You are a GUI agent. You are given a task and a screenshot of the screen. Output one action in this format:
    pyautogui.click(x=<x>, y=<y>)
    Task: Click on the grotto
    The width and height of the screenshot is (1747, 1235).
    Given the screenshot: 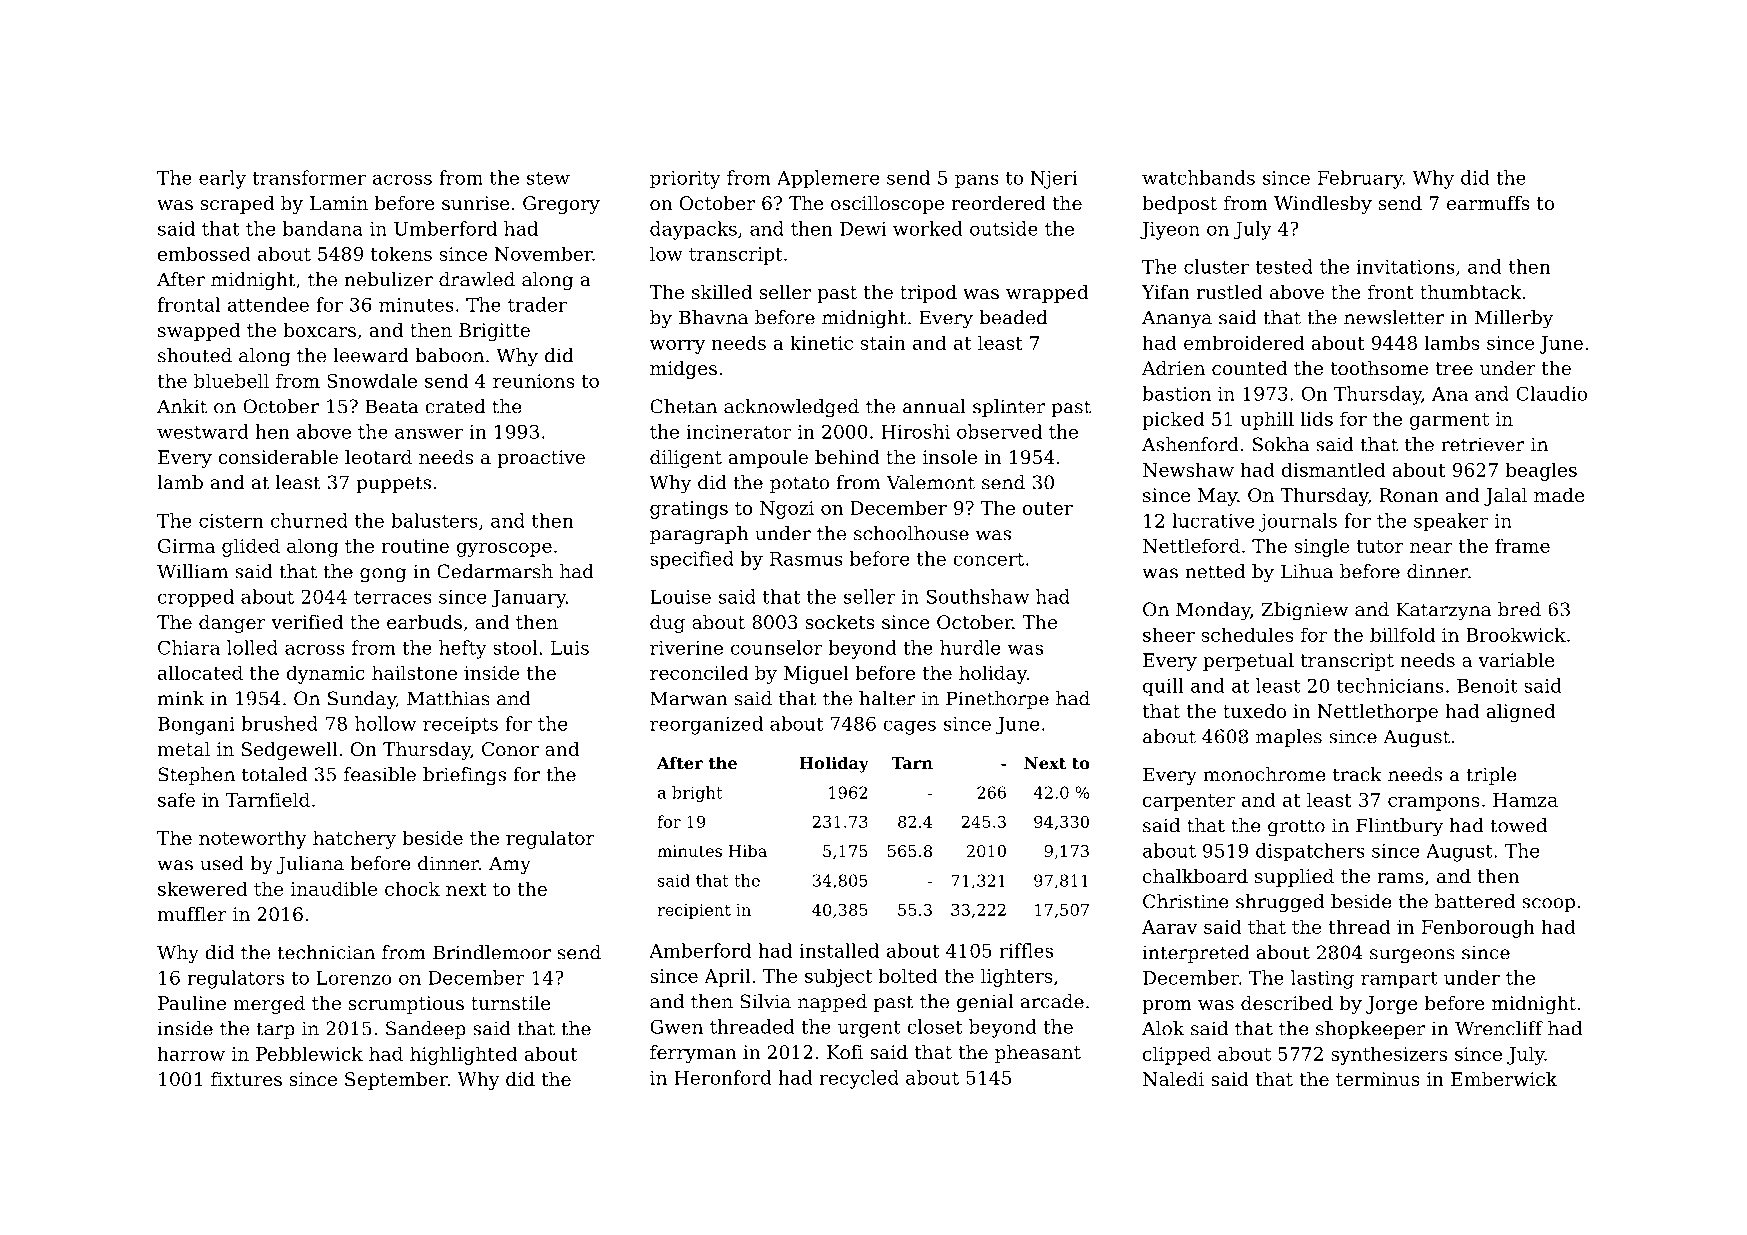 What is the action you would take?
    pyautogui.click(x=1296, y=828)
